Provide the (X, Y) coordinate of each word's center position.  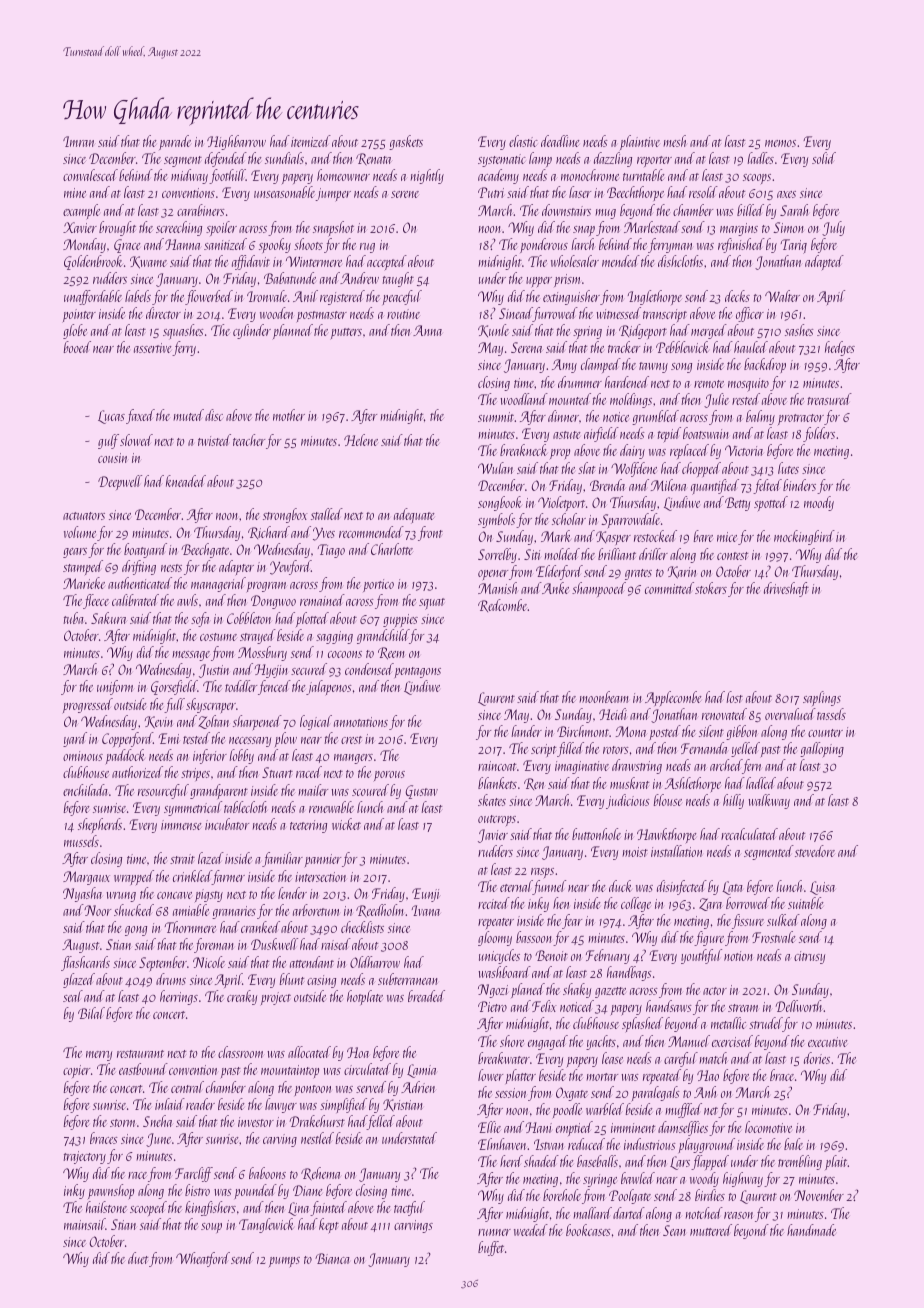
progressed (88, 705)
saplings (822, 698)
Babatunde (290, 278)
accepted (387, 262)
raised (336, 944)
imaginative (582, 767)
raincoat (497, 766)
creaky (242, 997)
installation (676, 851)
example (81, 211)
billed (750, 210)
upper (539, 282)
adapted (824, 262)
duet (138, 1258)
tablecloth (245, 807)
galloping (822, 749)
